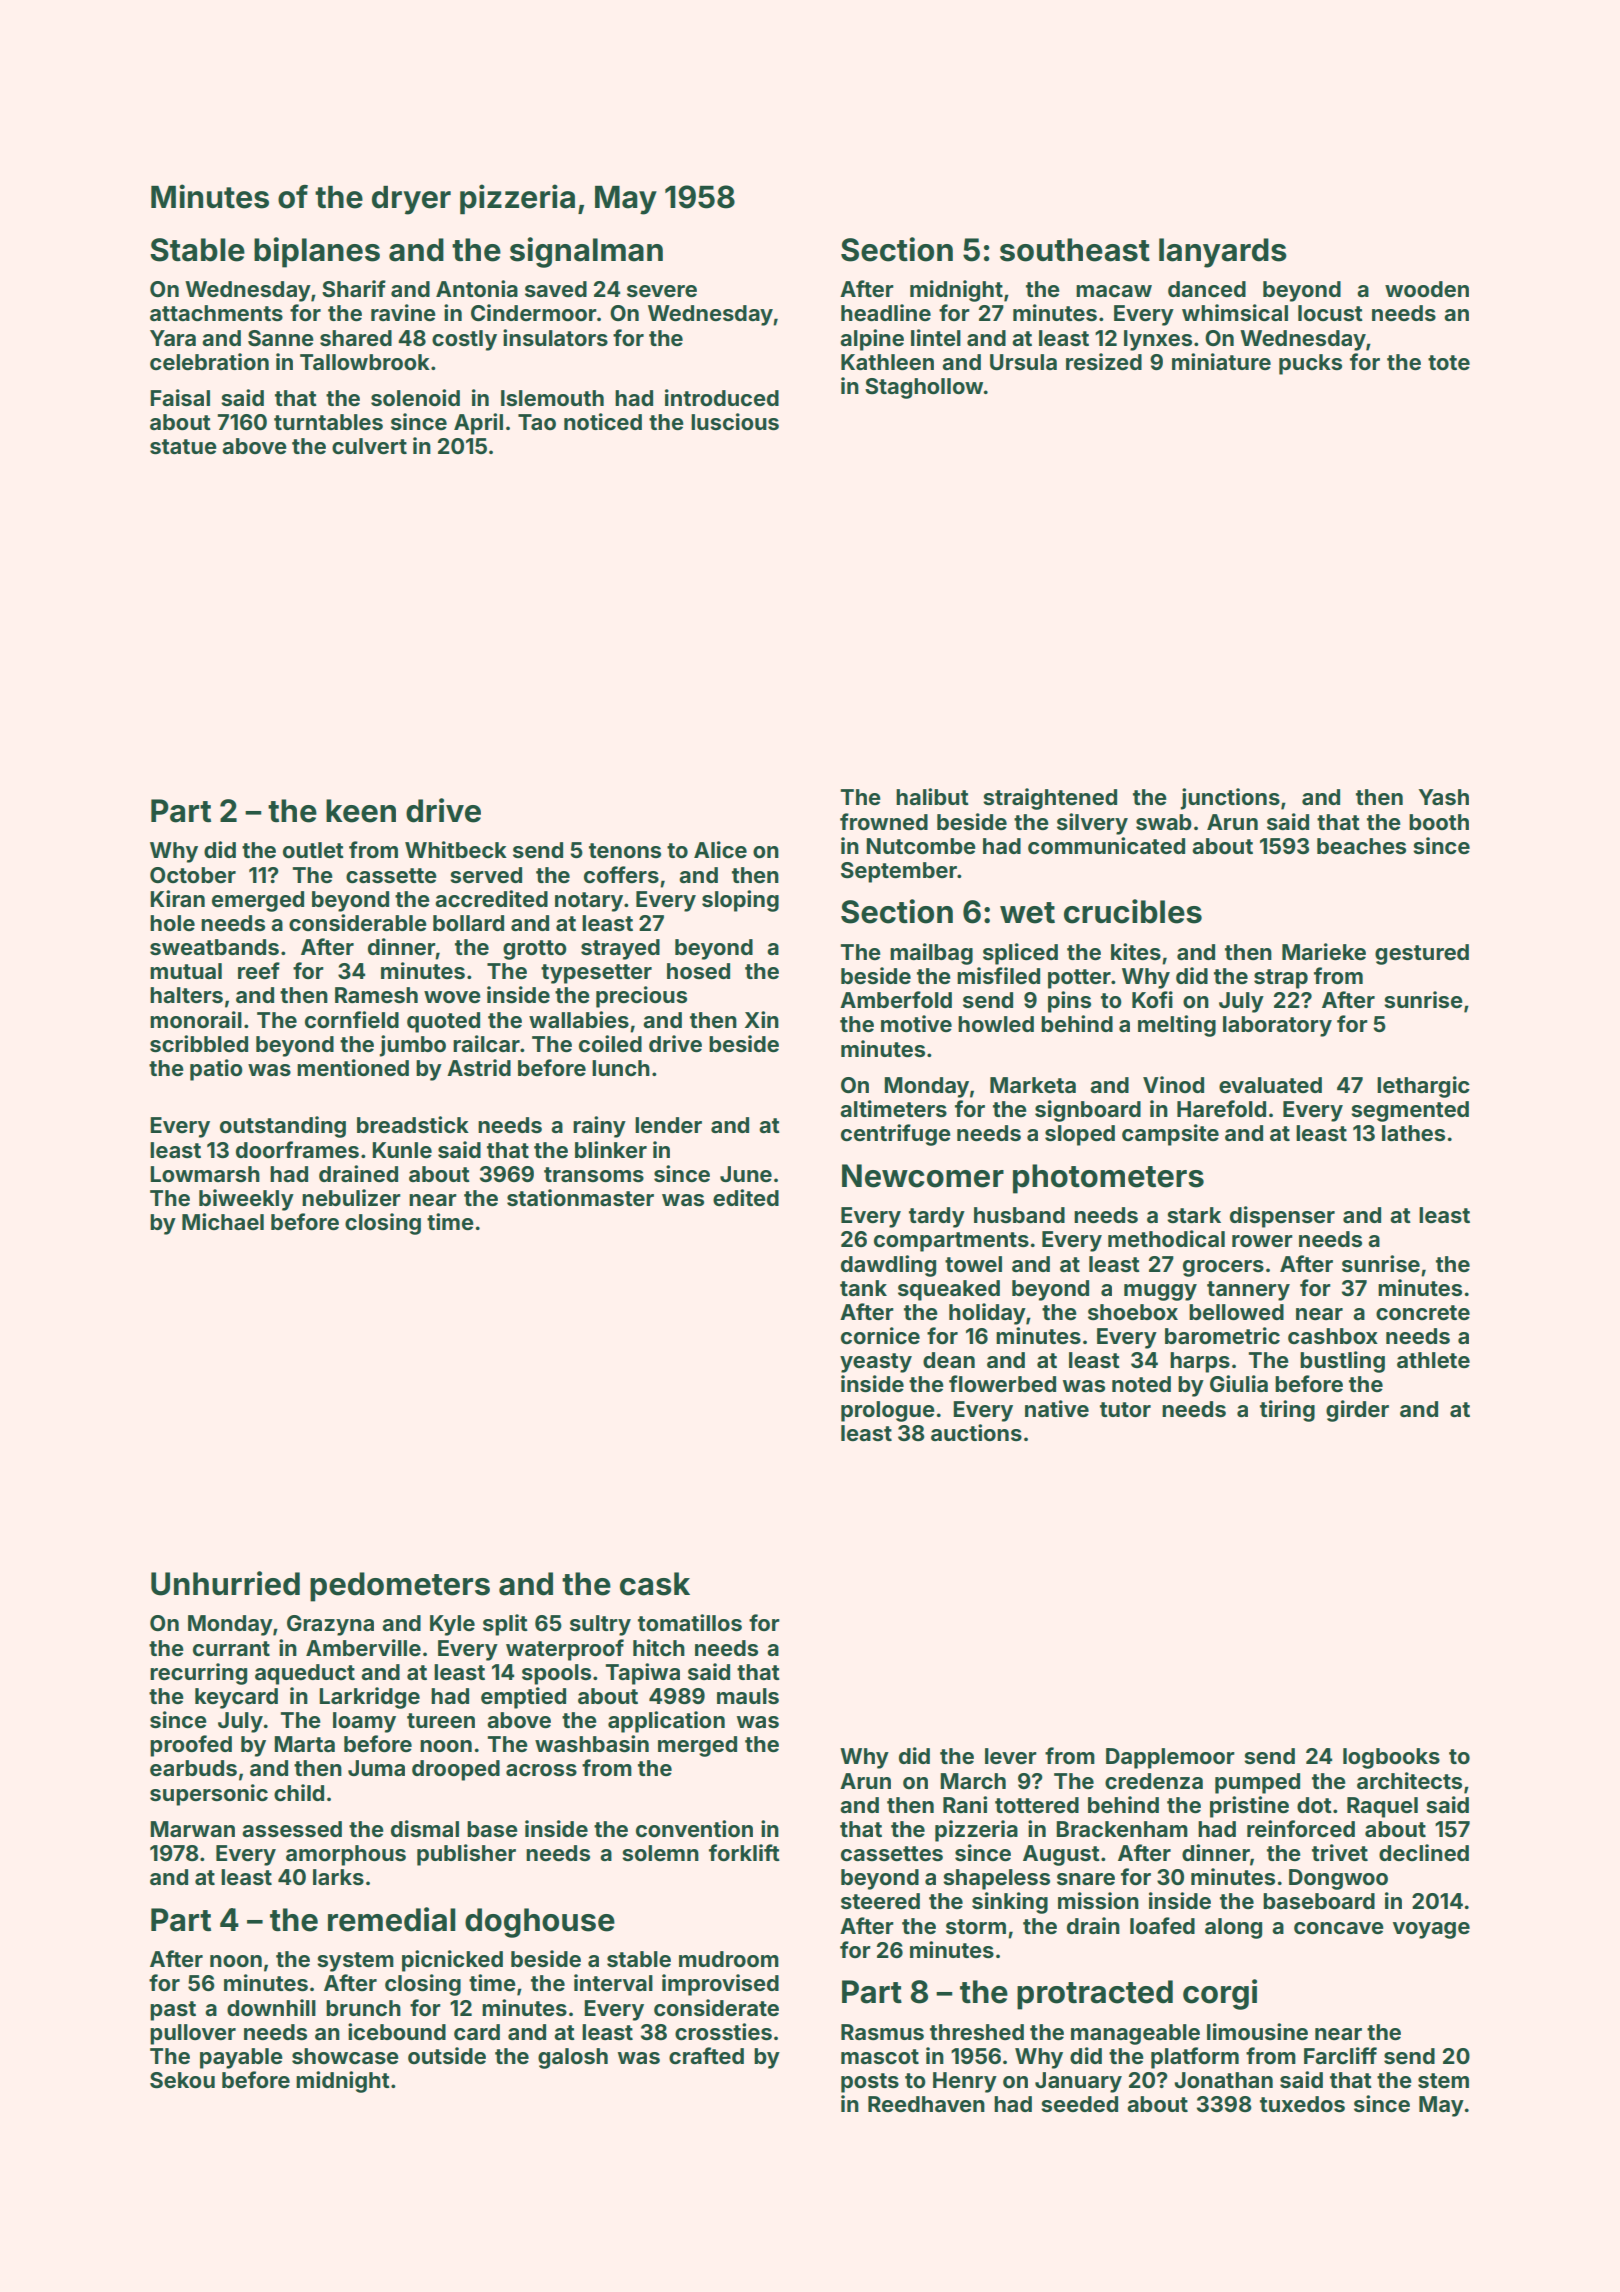 The width and height of the image is (1620, 2292). Describe the element at coordinates (369, 446) in the image. I see `culvert` at that location.
